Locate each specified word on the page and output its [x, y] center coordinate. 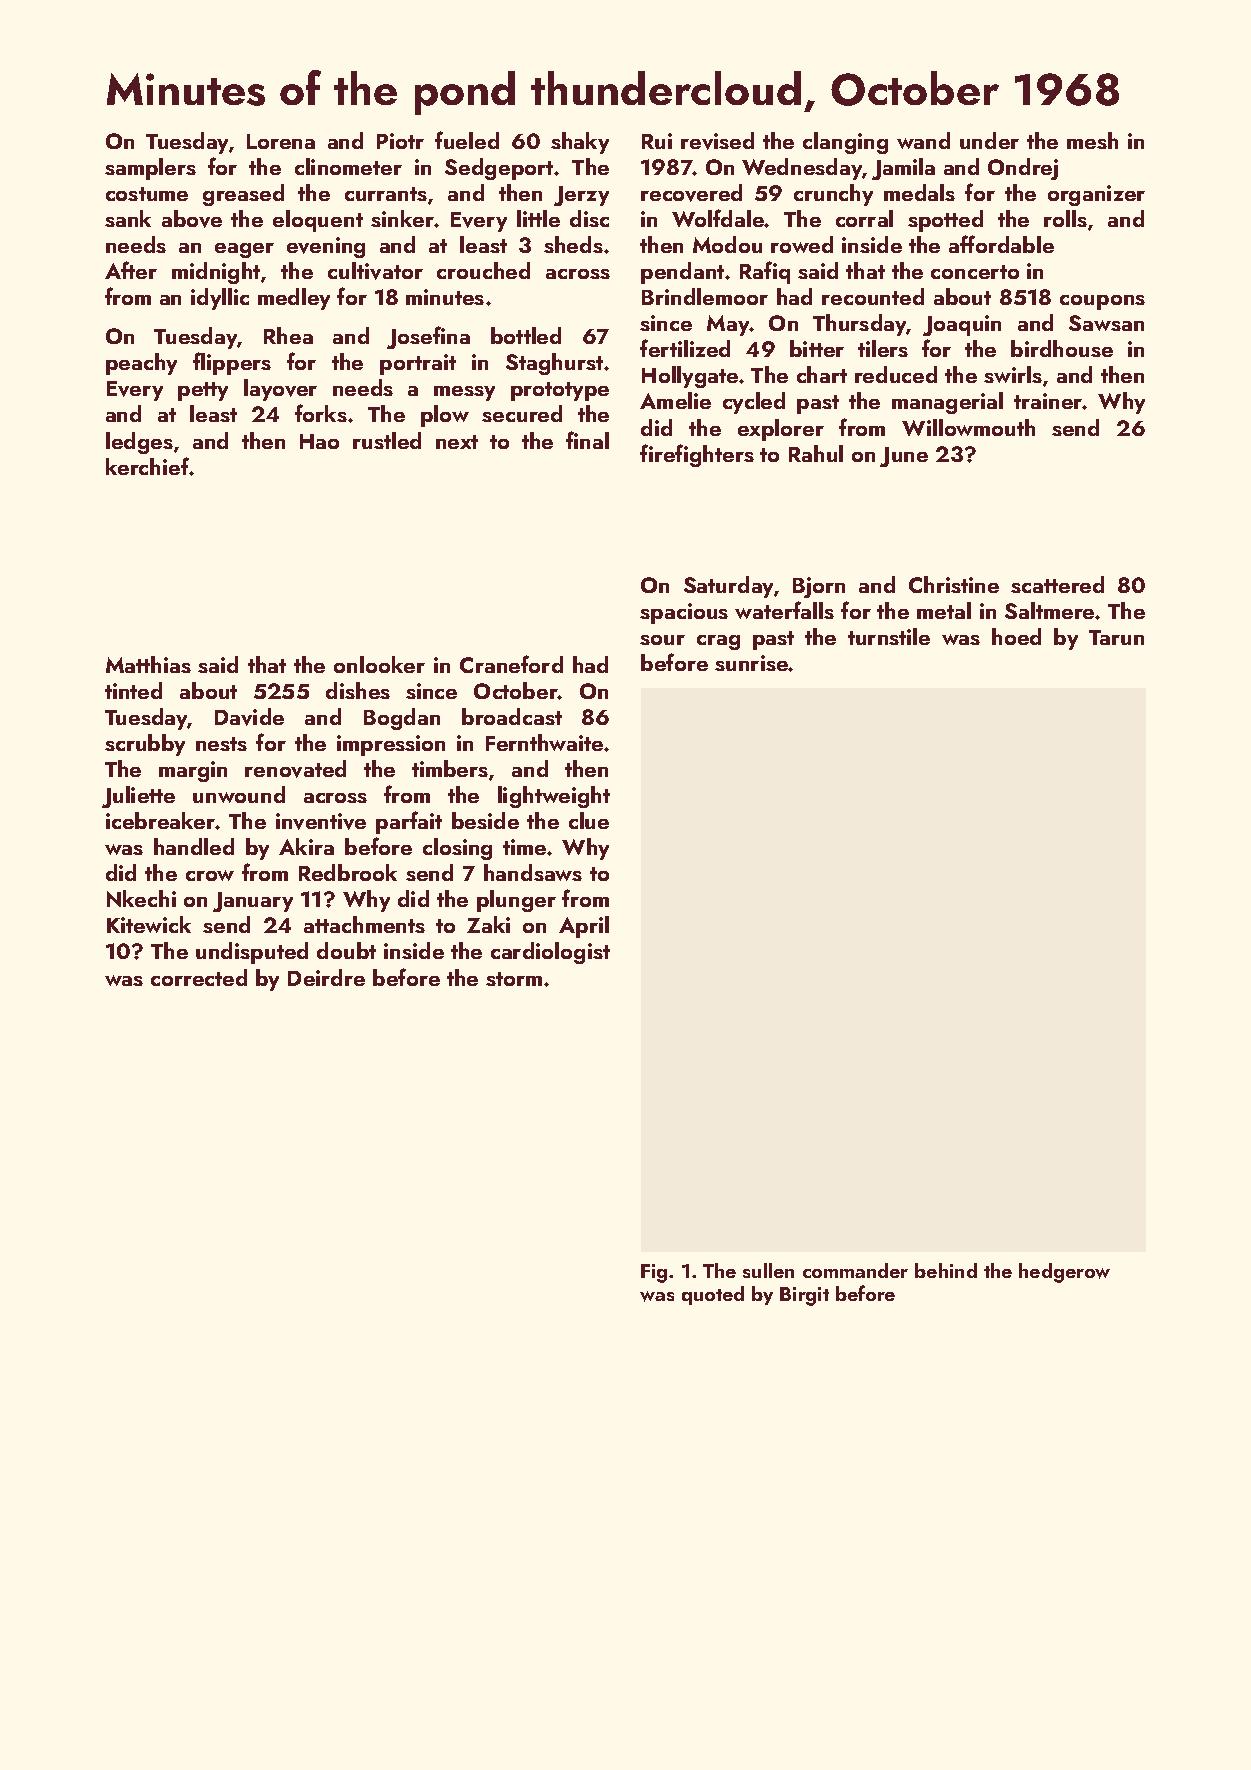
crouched [483, 270]
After [131, 270]
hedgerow [1064, 1273]
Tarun [1116, 637]
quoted [713, 1295]
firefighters [697, 455]
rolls [1065, 218]
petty [203, 391]
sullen [768, 1270]
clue [589, 820]
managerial [947, 403]
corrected [199, 977]
